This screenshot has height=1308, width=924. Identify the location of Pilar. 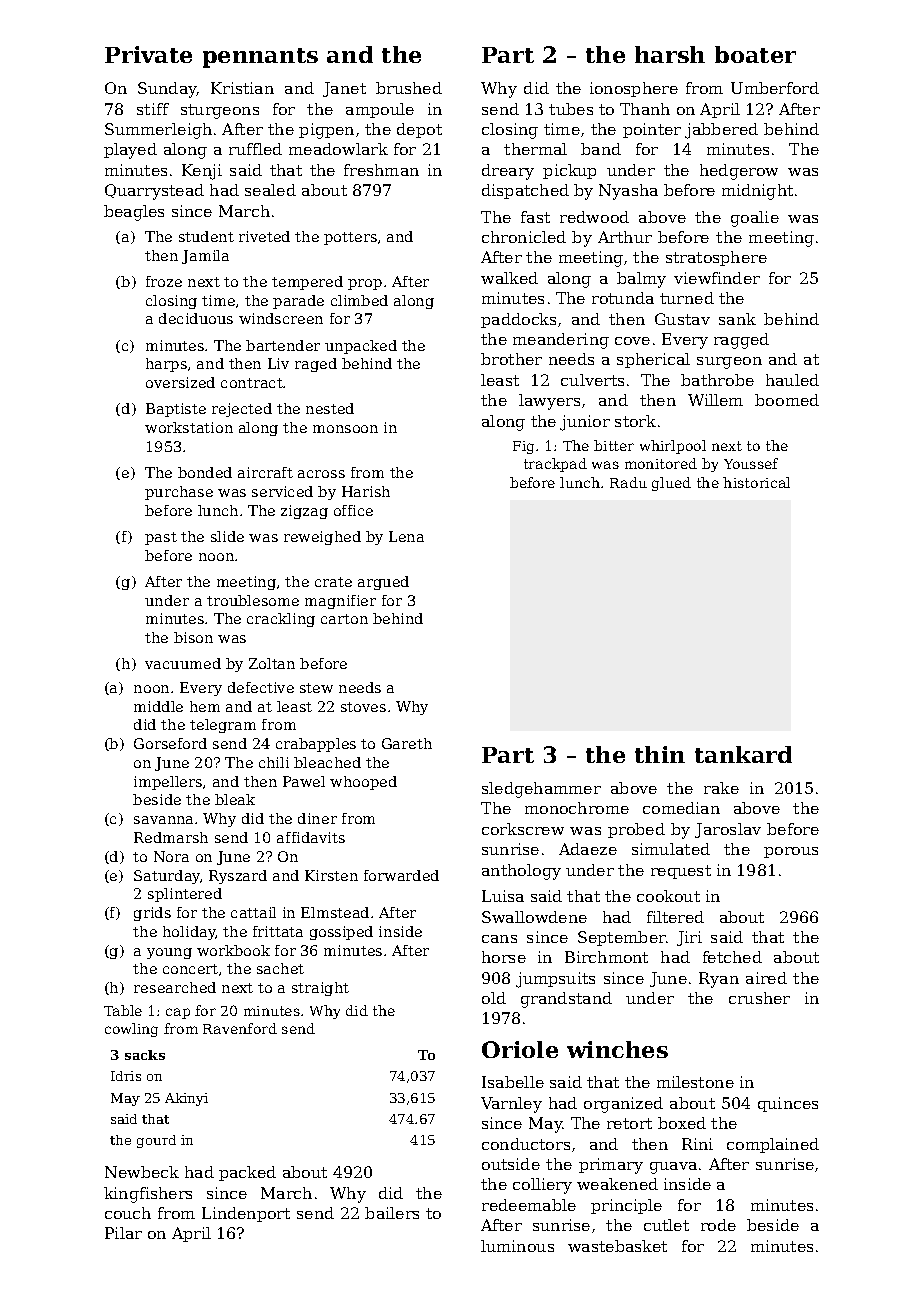
(123, 1233).
